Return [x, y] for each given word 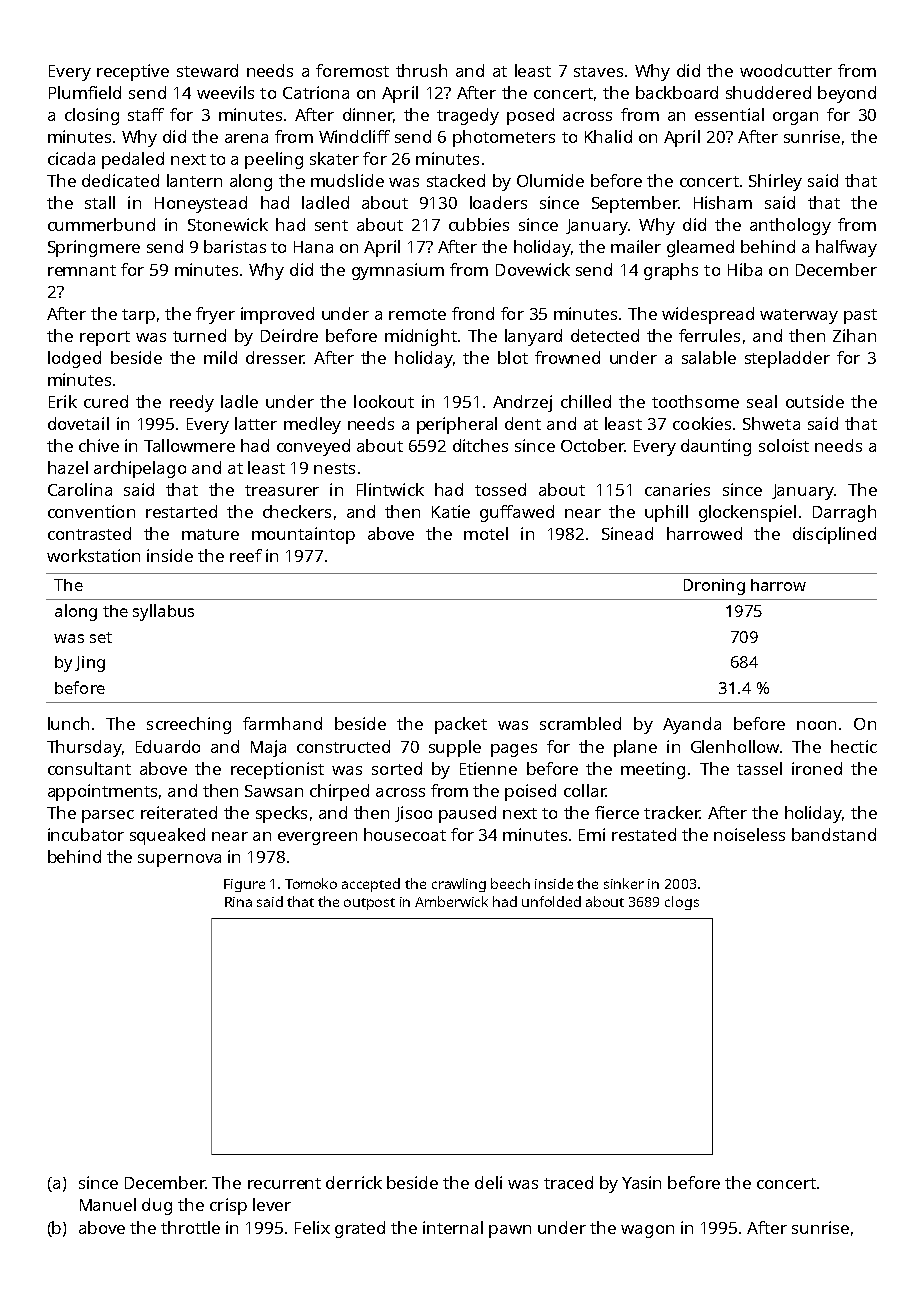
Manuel [108, 1204]
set [101, 637]
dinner [368, 114]
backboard [677, 92]
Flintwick [390, 489]
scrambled [580, 723]
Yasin [641, 1182]
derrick [354, 1182]
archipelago [140, 469]
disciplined [834, 535]
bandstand [834, 834]
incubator [86, 834]
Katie [451, 511]
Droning [714, 587]
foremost [352, 70]
